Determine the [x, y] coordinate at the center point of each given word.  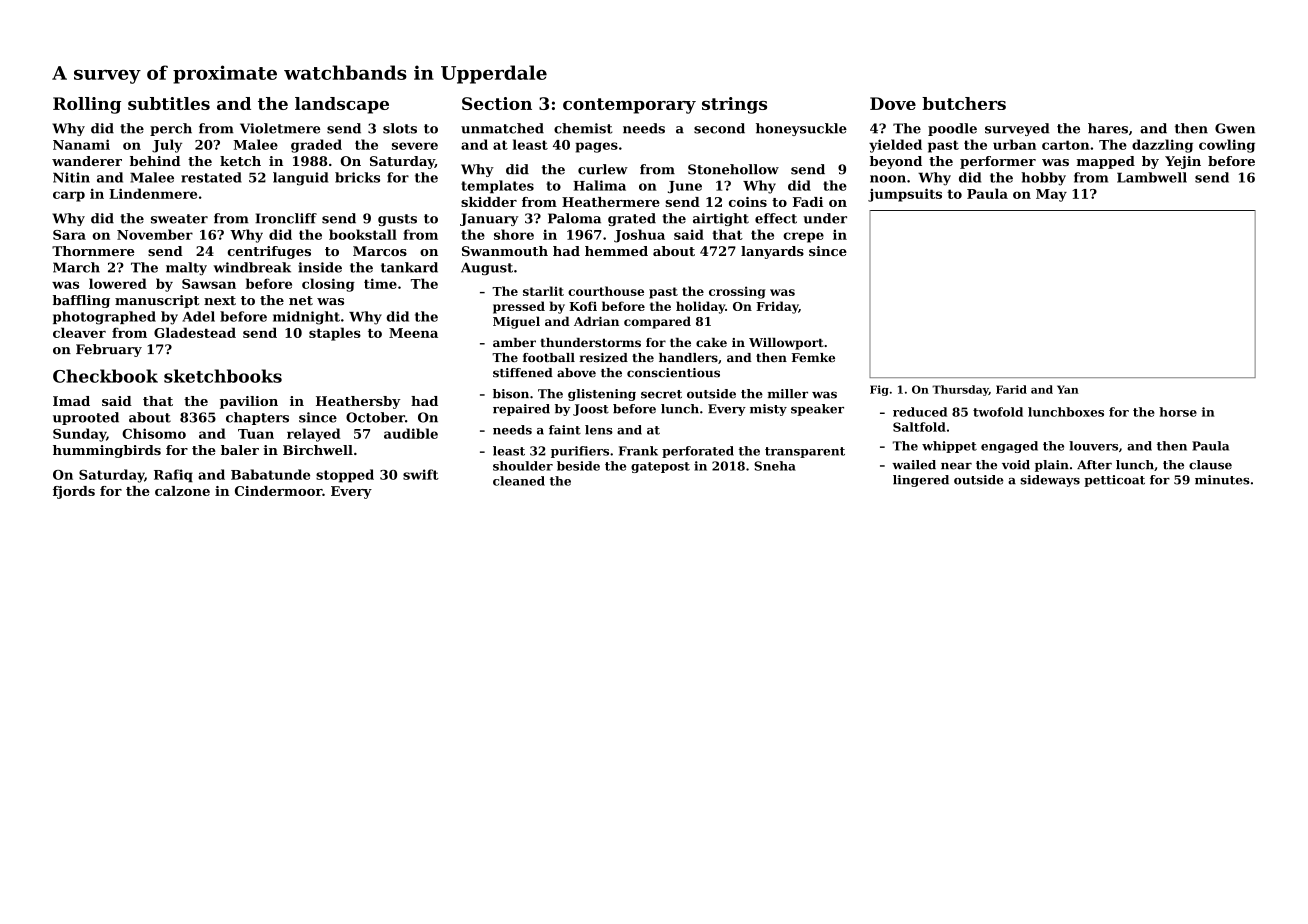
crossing [737, 292]
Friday [777, 307]
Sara [69, 235]
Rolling [87, 105]
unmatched [502, 128]
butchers [964, 103]
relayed [314, 435]
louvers [1093, 446]
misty [768, 410]
